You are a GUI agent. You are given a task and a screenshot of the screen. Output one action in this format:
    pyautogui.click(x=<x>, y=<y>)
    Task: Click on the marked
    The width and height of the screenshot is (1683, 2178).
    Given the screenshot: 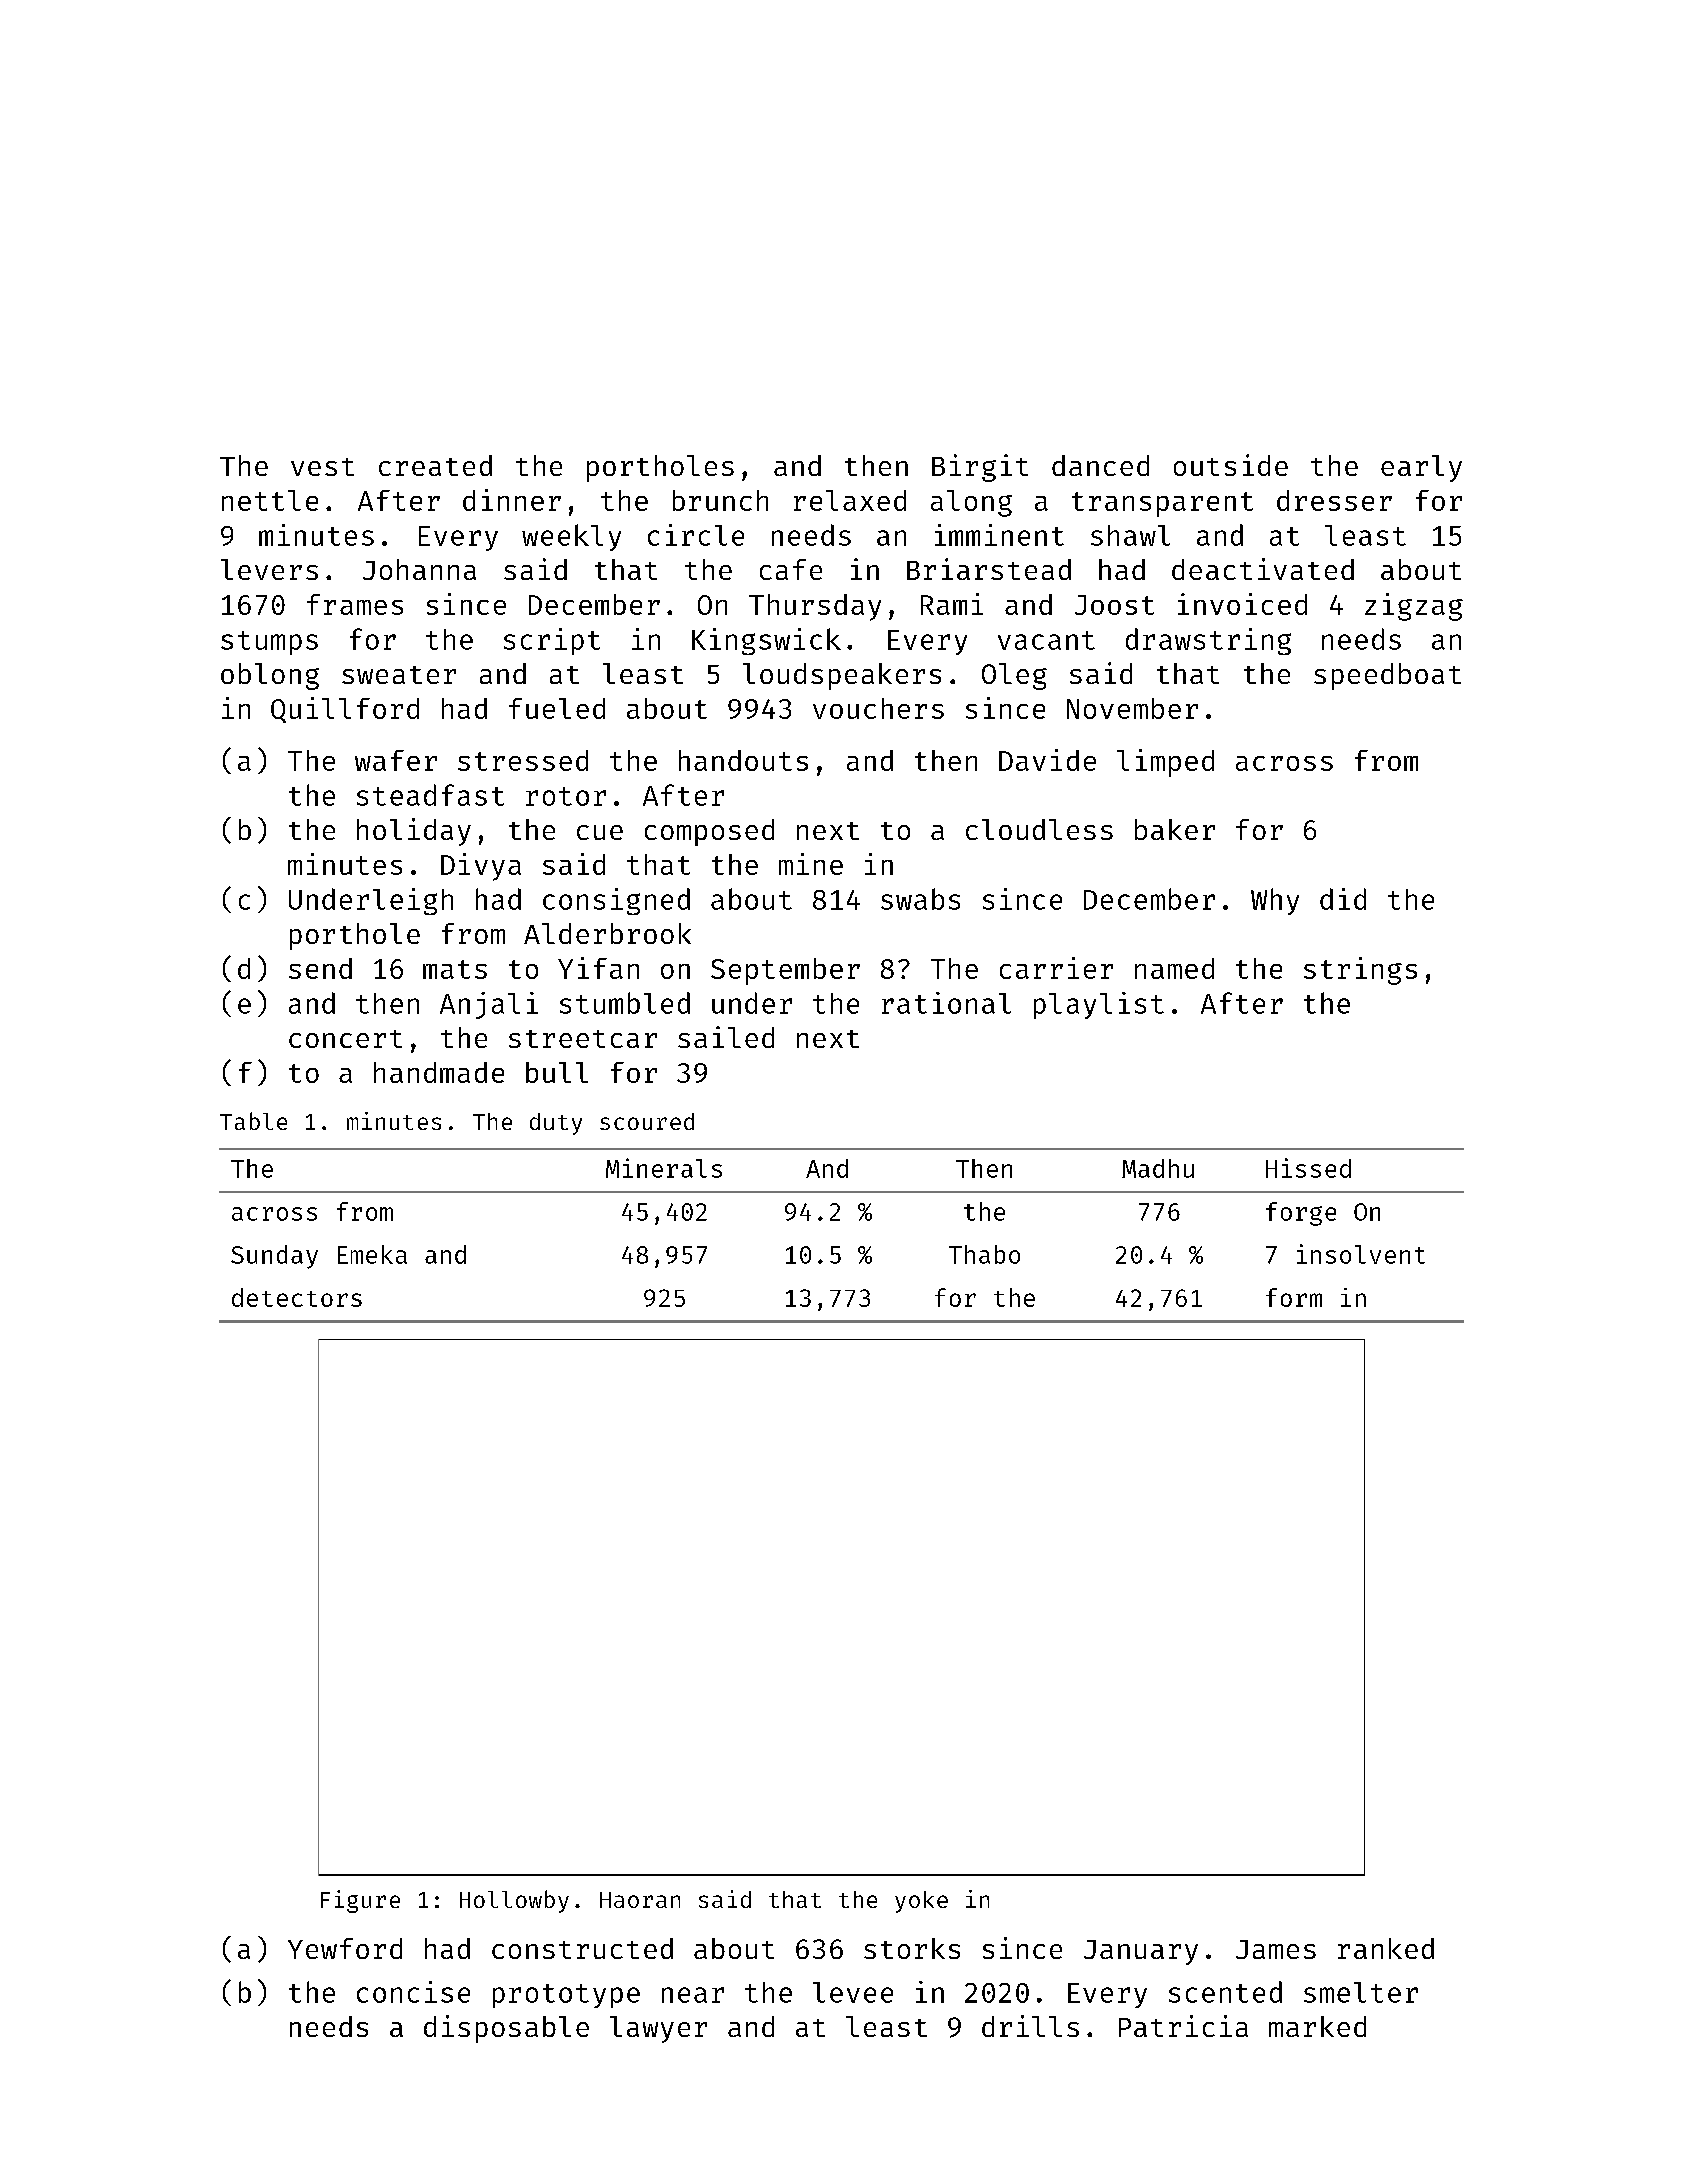 What is the action you would take?
    pyautogui.click(x=1317, y=2026)
